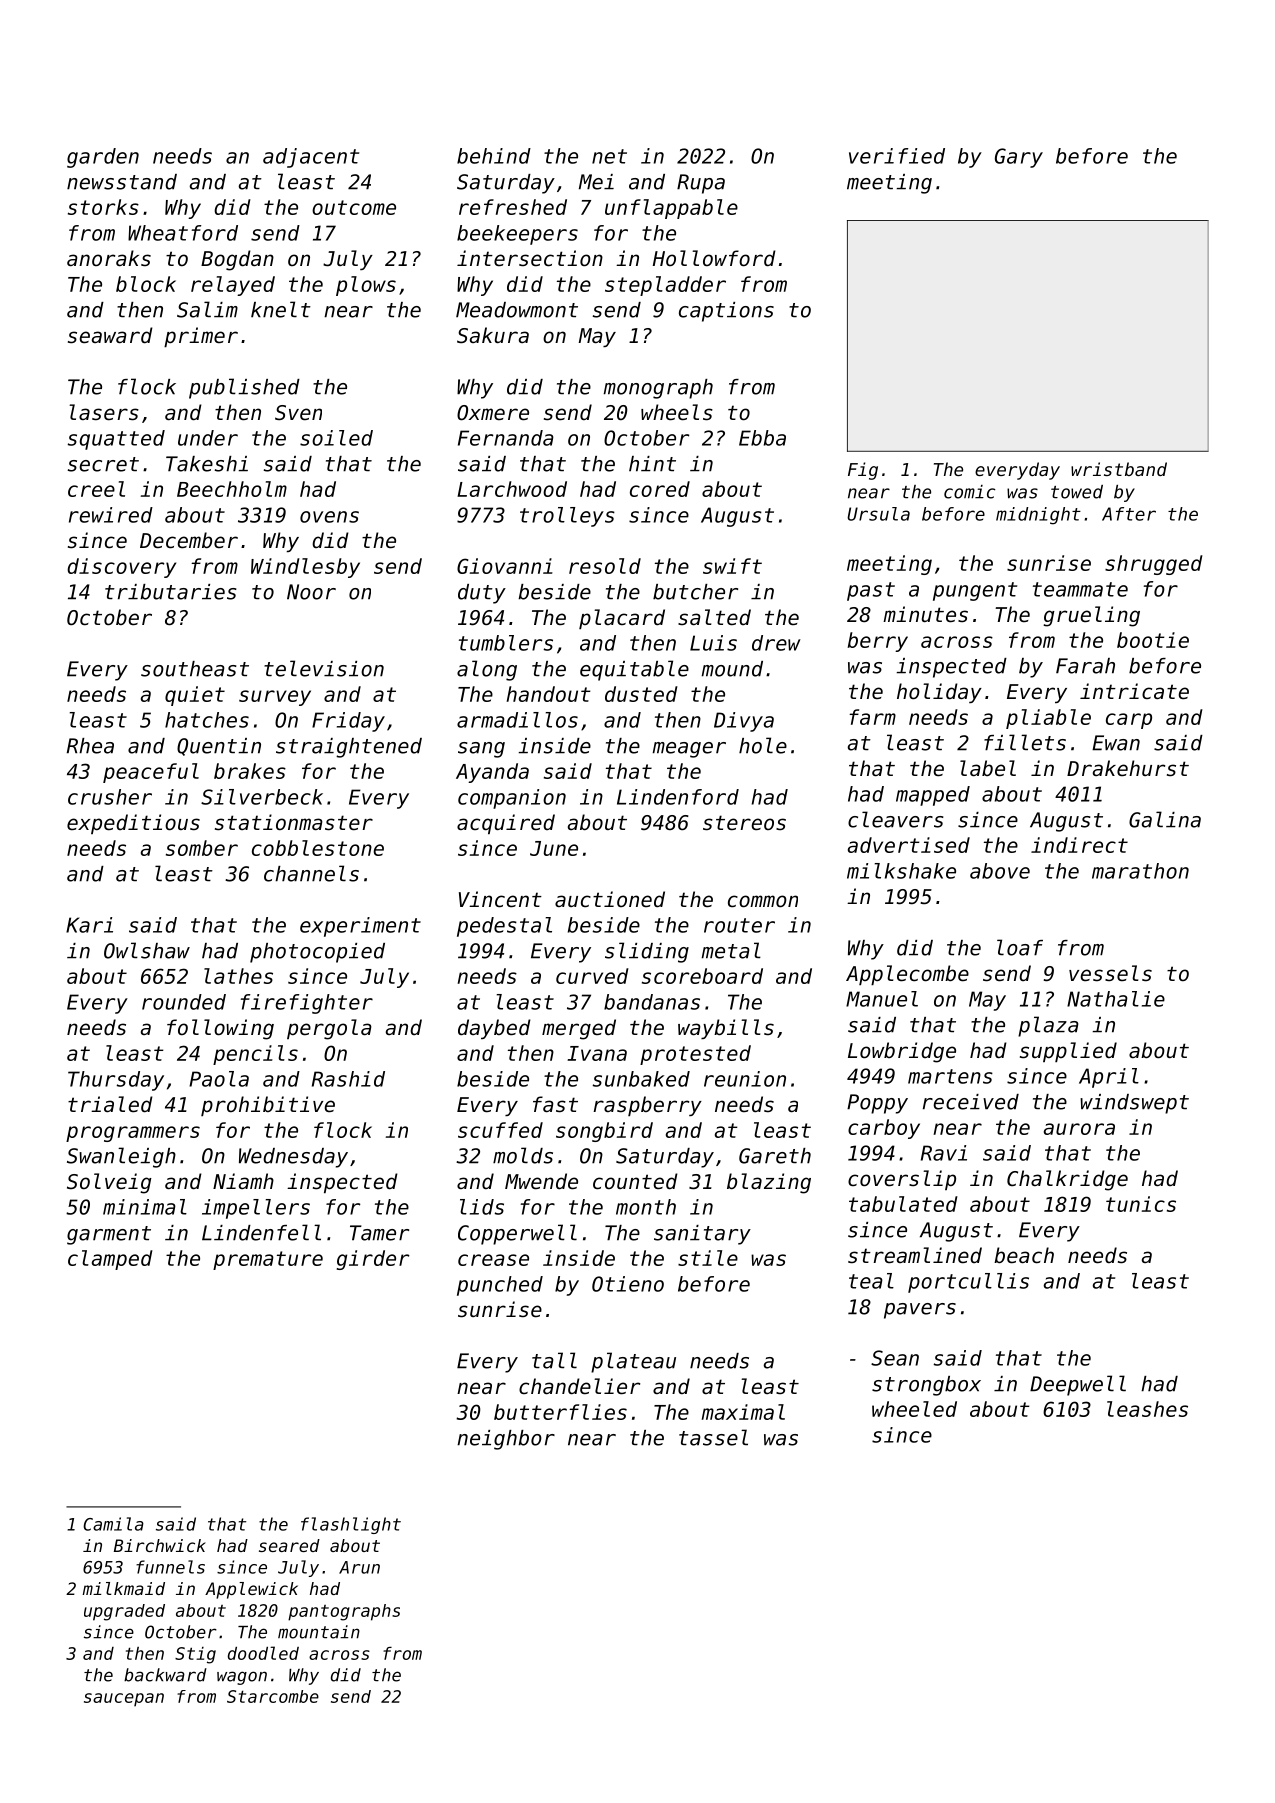 This screenshot has height=1803, width=1275. What do you see at coordinates (121, 1157) in the screenshot?
I see `Swanleigh` at bounding box center [121, 1157].
